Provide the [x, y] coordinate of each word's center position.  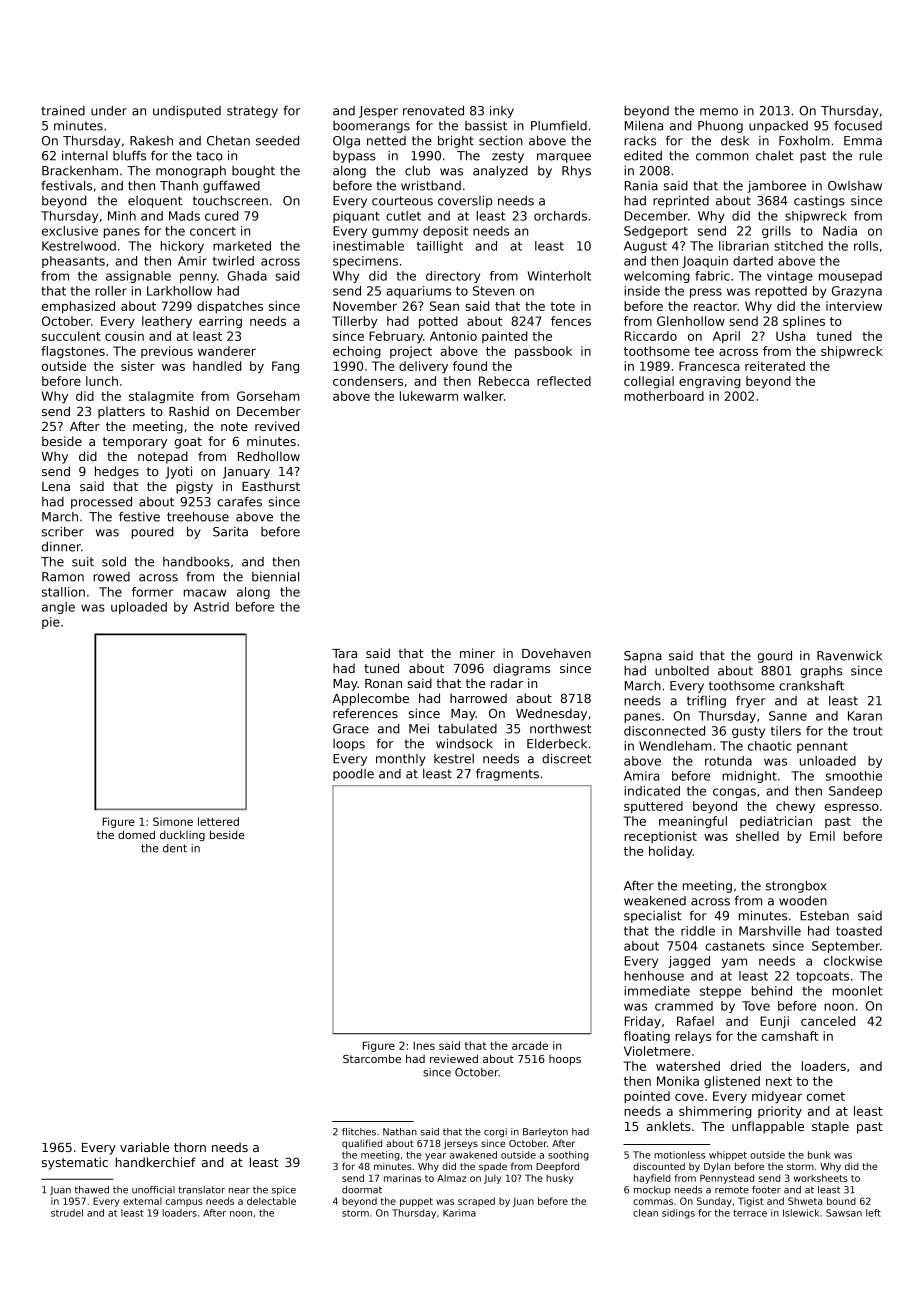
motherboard [664, 396]
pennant [822, 747]
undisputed [187, 111]
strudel [67, 1213]
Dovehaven [556, 653]
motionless [679, 1155]
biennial [275, 576]
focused [858, 125]
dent [175, 848]
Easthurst [271, 486]
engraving [710, 382]
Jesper [378, 112]
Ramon [63, 577]
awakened [473, 1155]
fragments [507, 774]
